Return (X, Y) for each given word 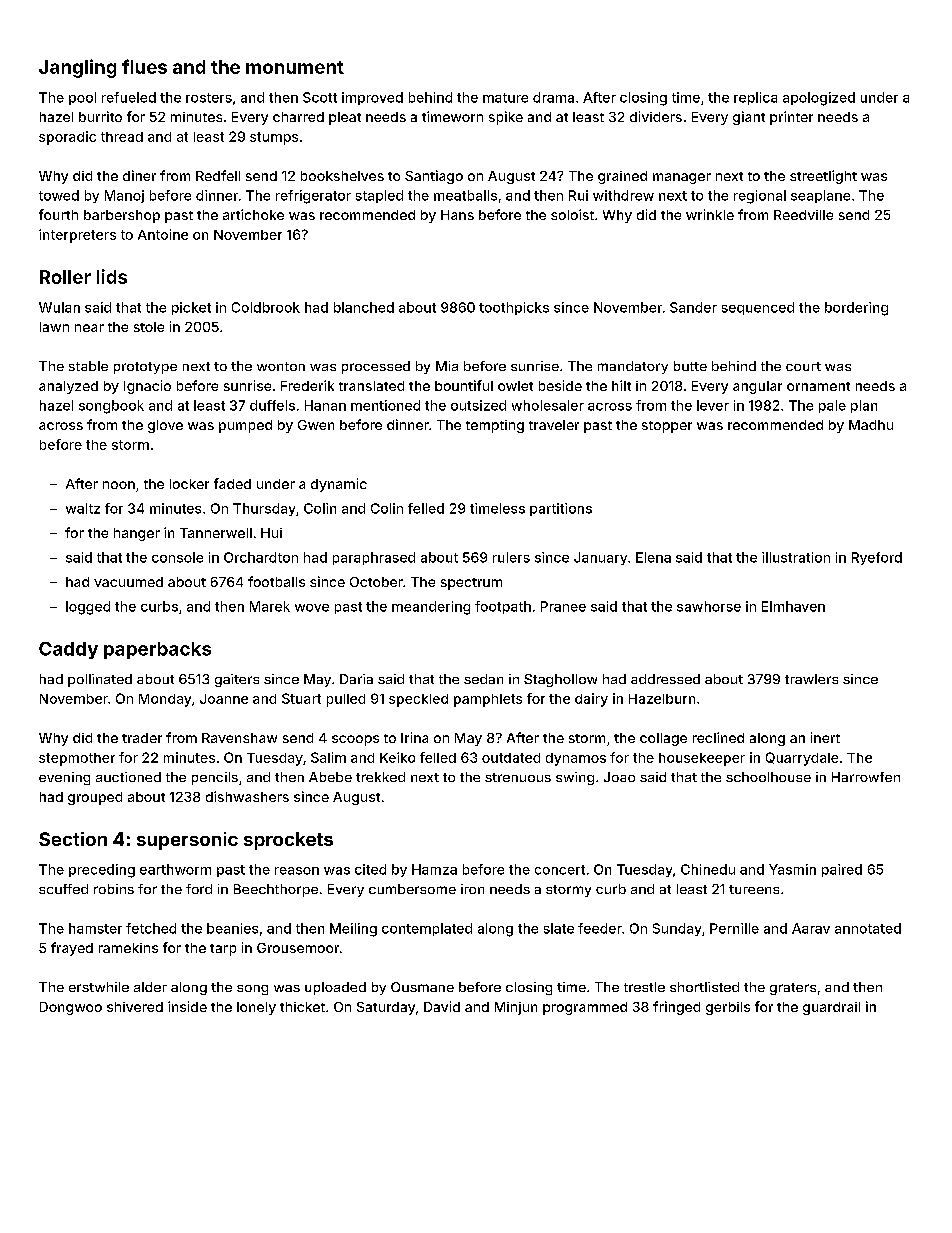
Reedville (803, 215)
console (177, 557)
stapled (379, 196)
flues (144, 66)
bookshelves (342, 176)
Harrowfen (866, 777)
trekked (380, 777)
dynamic (339, 485)
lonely (256, 1008)
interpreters (77, 236)
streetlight (823, 177)
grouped (95, 798)
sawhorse (709, 606)
